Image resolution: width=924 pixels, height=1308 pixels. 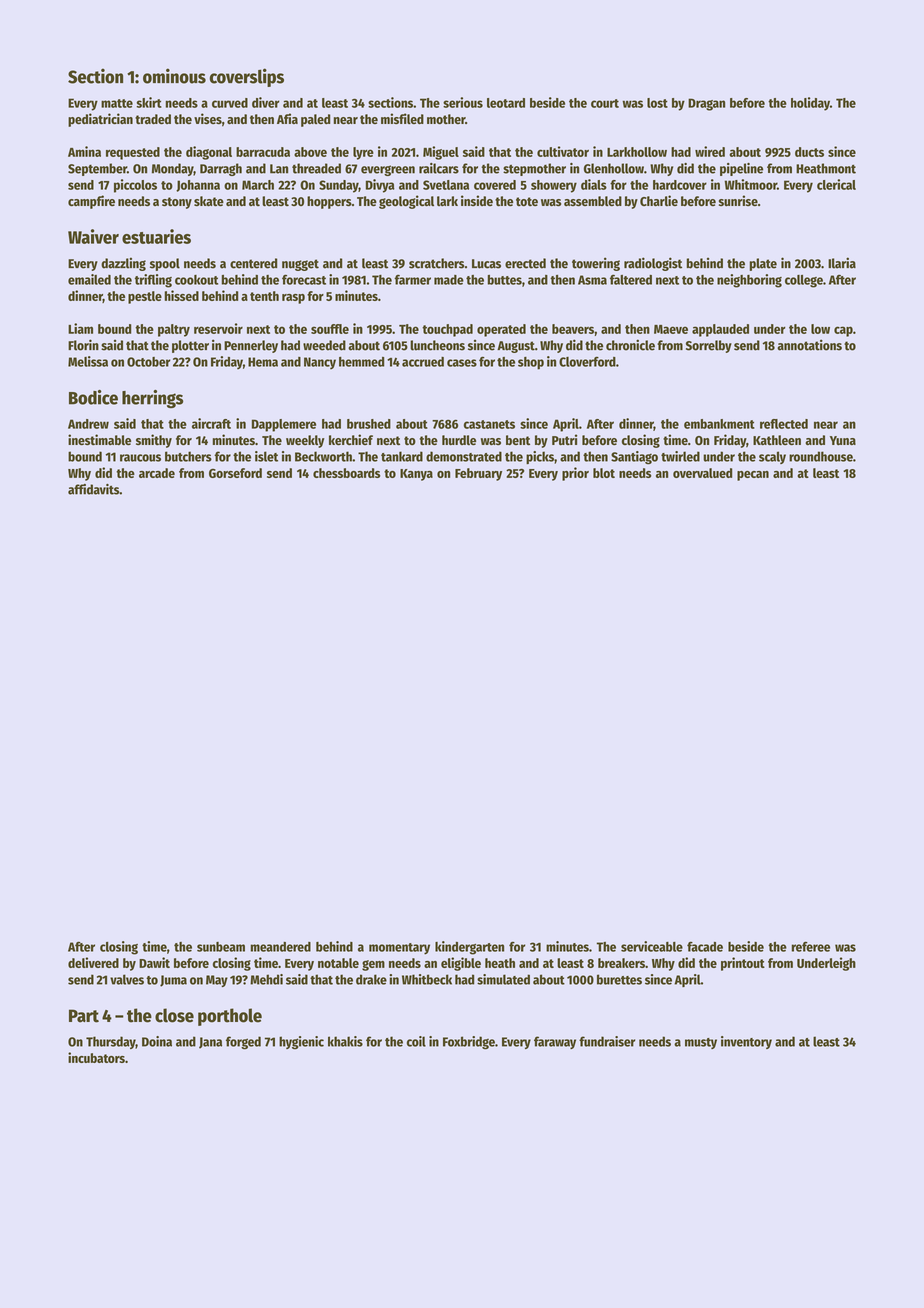 What do you see at coordinates (843, 331) in the page?
I see `cap` at bounding box center [843, 331].
